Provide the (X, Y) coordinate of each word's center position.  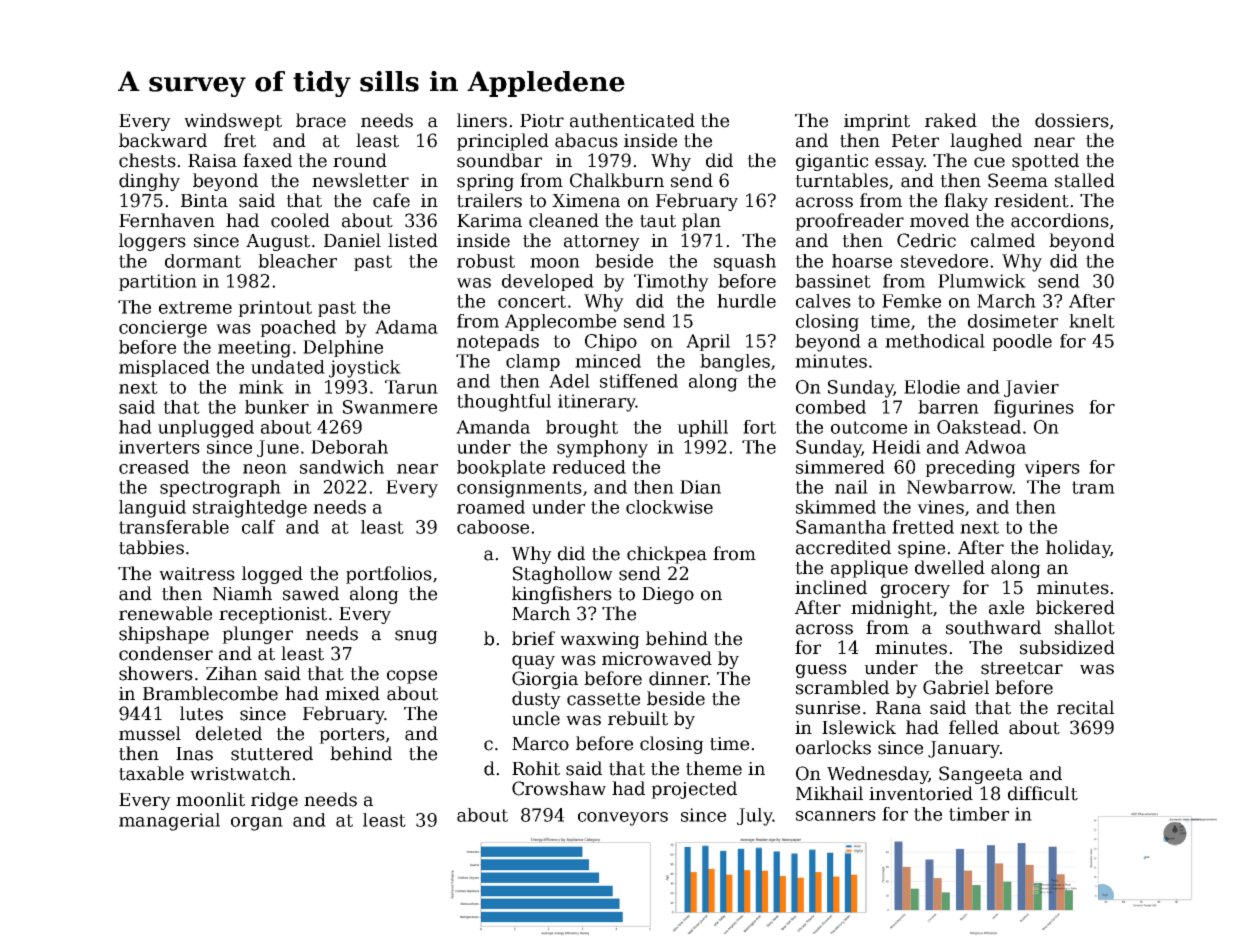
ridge (274, 801)
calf (258, 527)
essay (899, 164)
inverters (159, 447)
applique (869, 569)
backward (163, 140)
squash (745, 262)
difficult (1043, 793)
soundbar (499, 160)
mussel (150, 733)
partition (158, 282)
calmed (1003, 240)
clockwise (669, 507)
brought (582, 429)
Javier (1031, 388)
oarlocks (833, 747)
